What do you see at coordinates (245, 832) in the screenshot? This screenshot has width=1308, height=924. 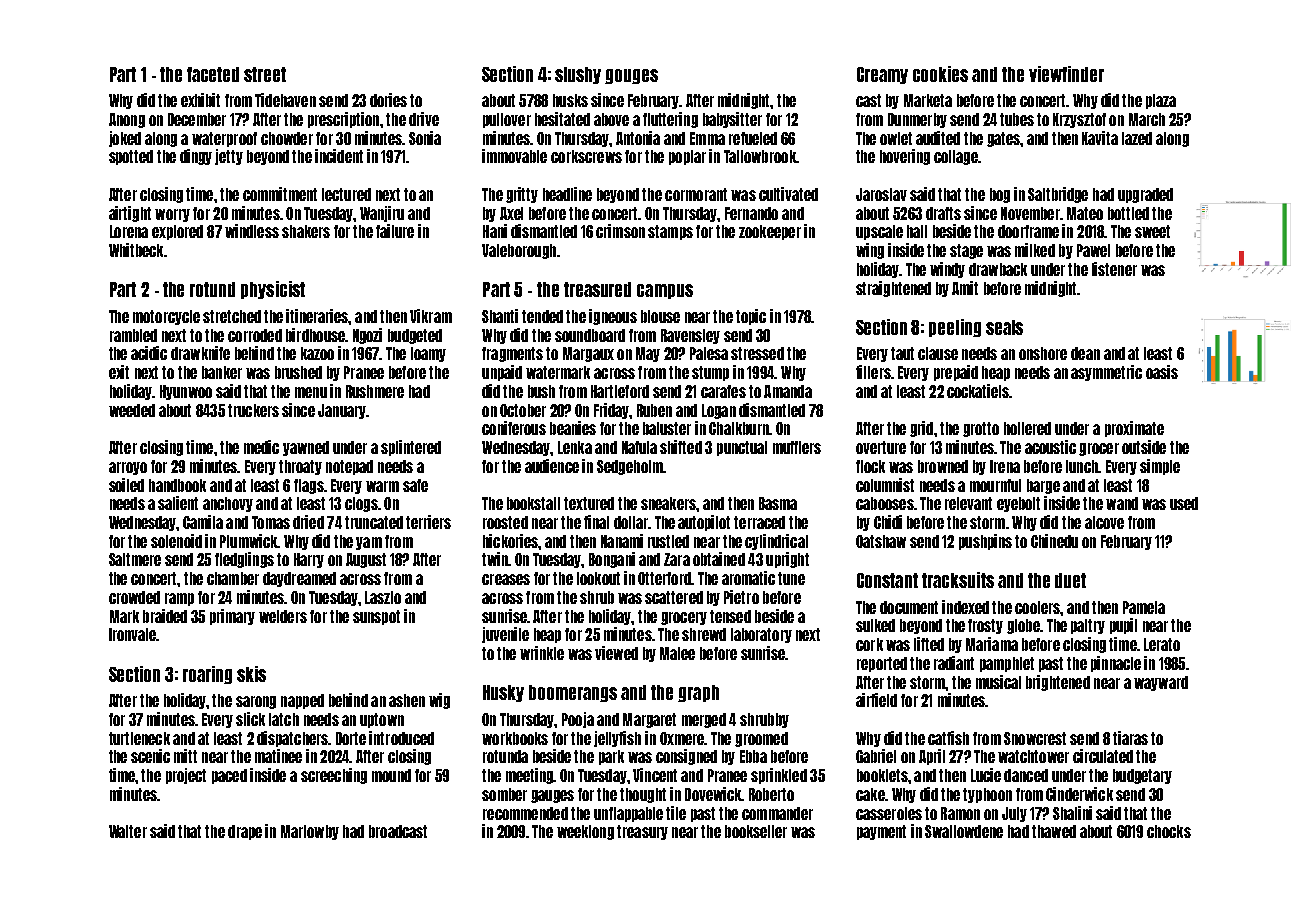 I see `drape` at bounding box center [245, 832].
